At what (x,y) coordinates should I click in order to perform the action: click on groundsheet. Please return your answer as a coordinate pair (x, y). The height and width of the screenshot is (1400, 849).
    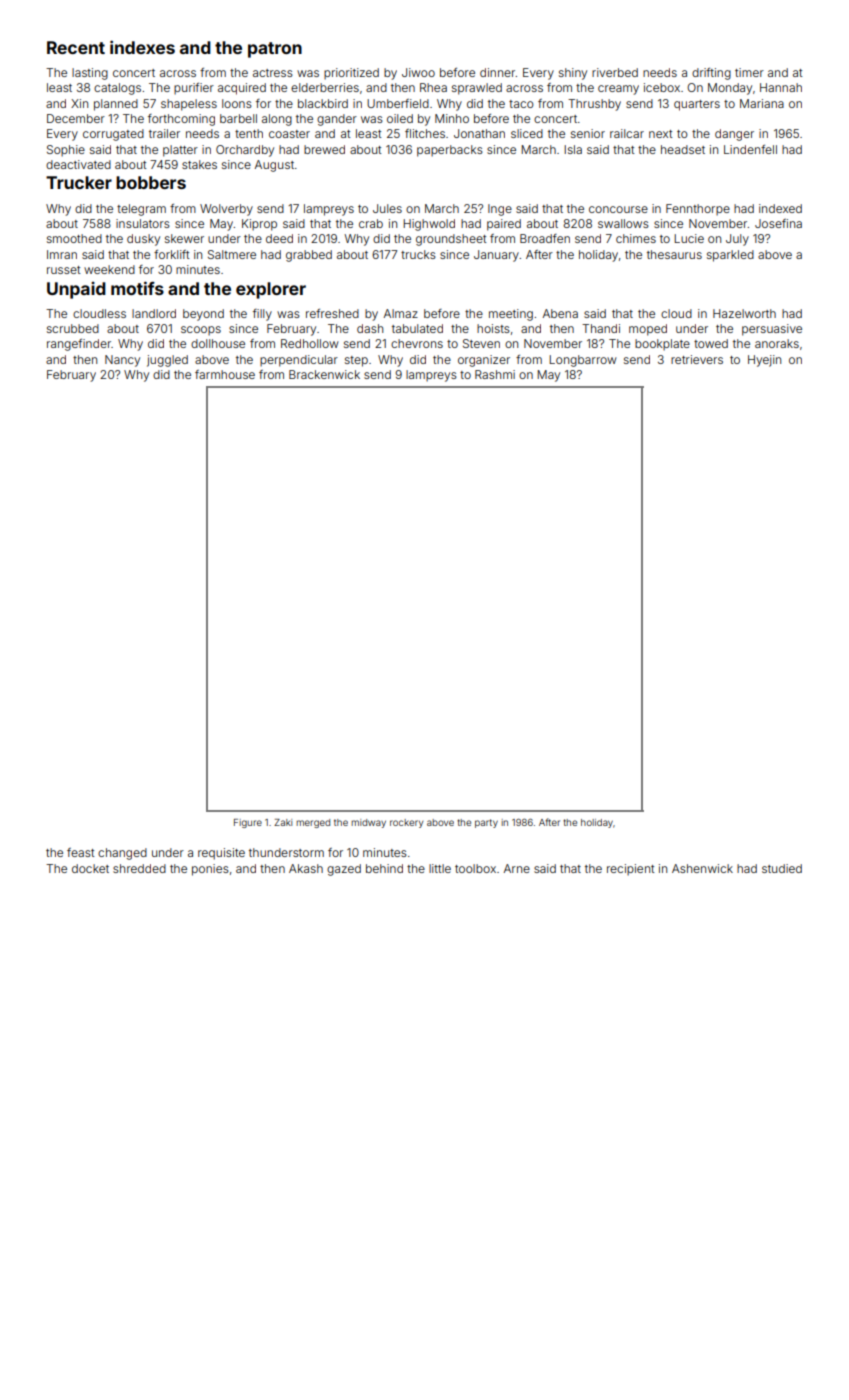
    Looking at the image, I should click on (451, 240).
